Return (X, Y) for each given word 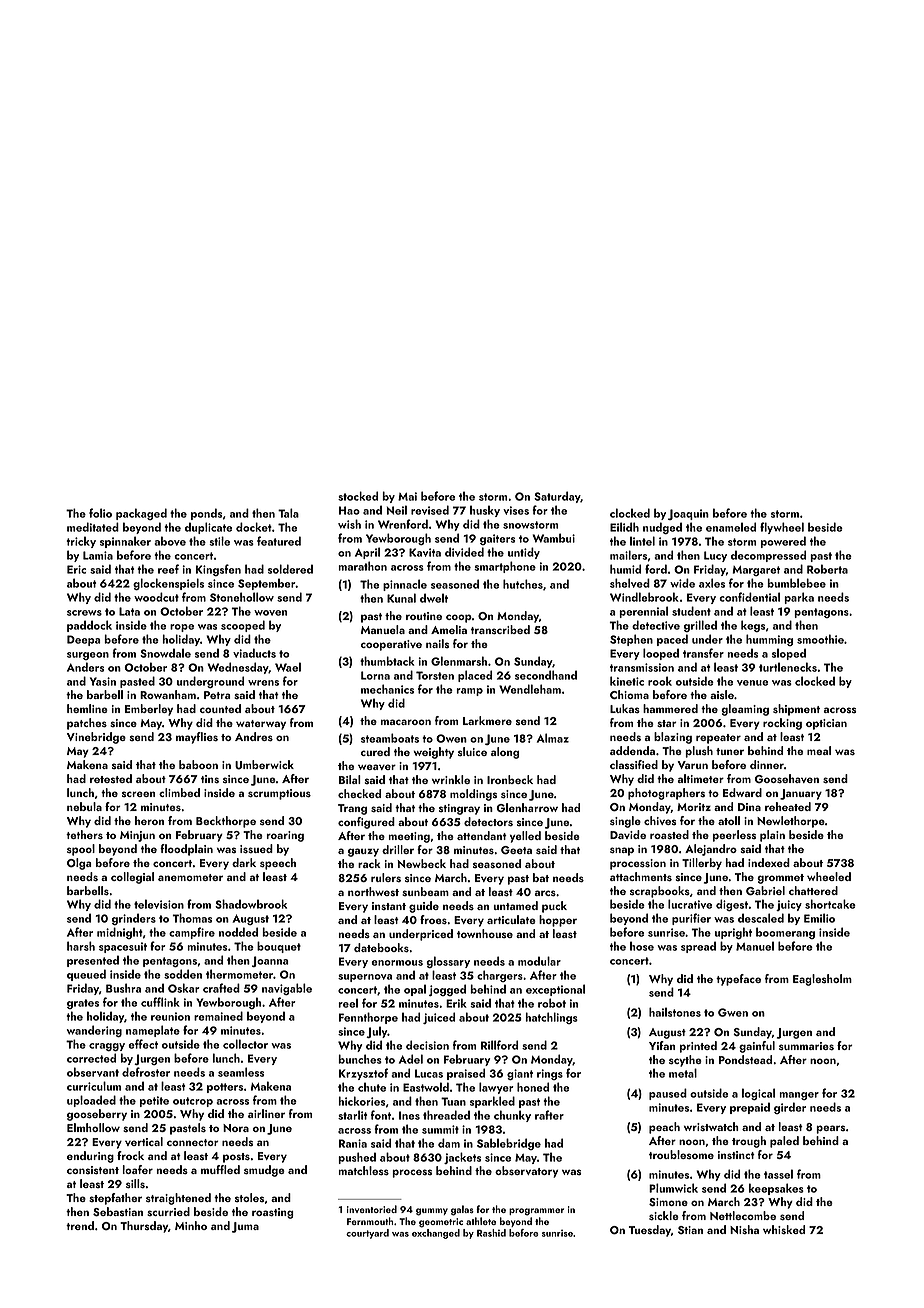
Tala (288, 513)
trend (80, 1225)
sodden (183, 974)
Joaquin (688, 514)
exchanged (436, 1234)
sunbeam (425, 891)
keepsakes (776, 1189)
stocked (358, 496)
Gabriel (765, 891)
